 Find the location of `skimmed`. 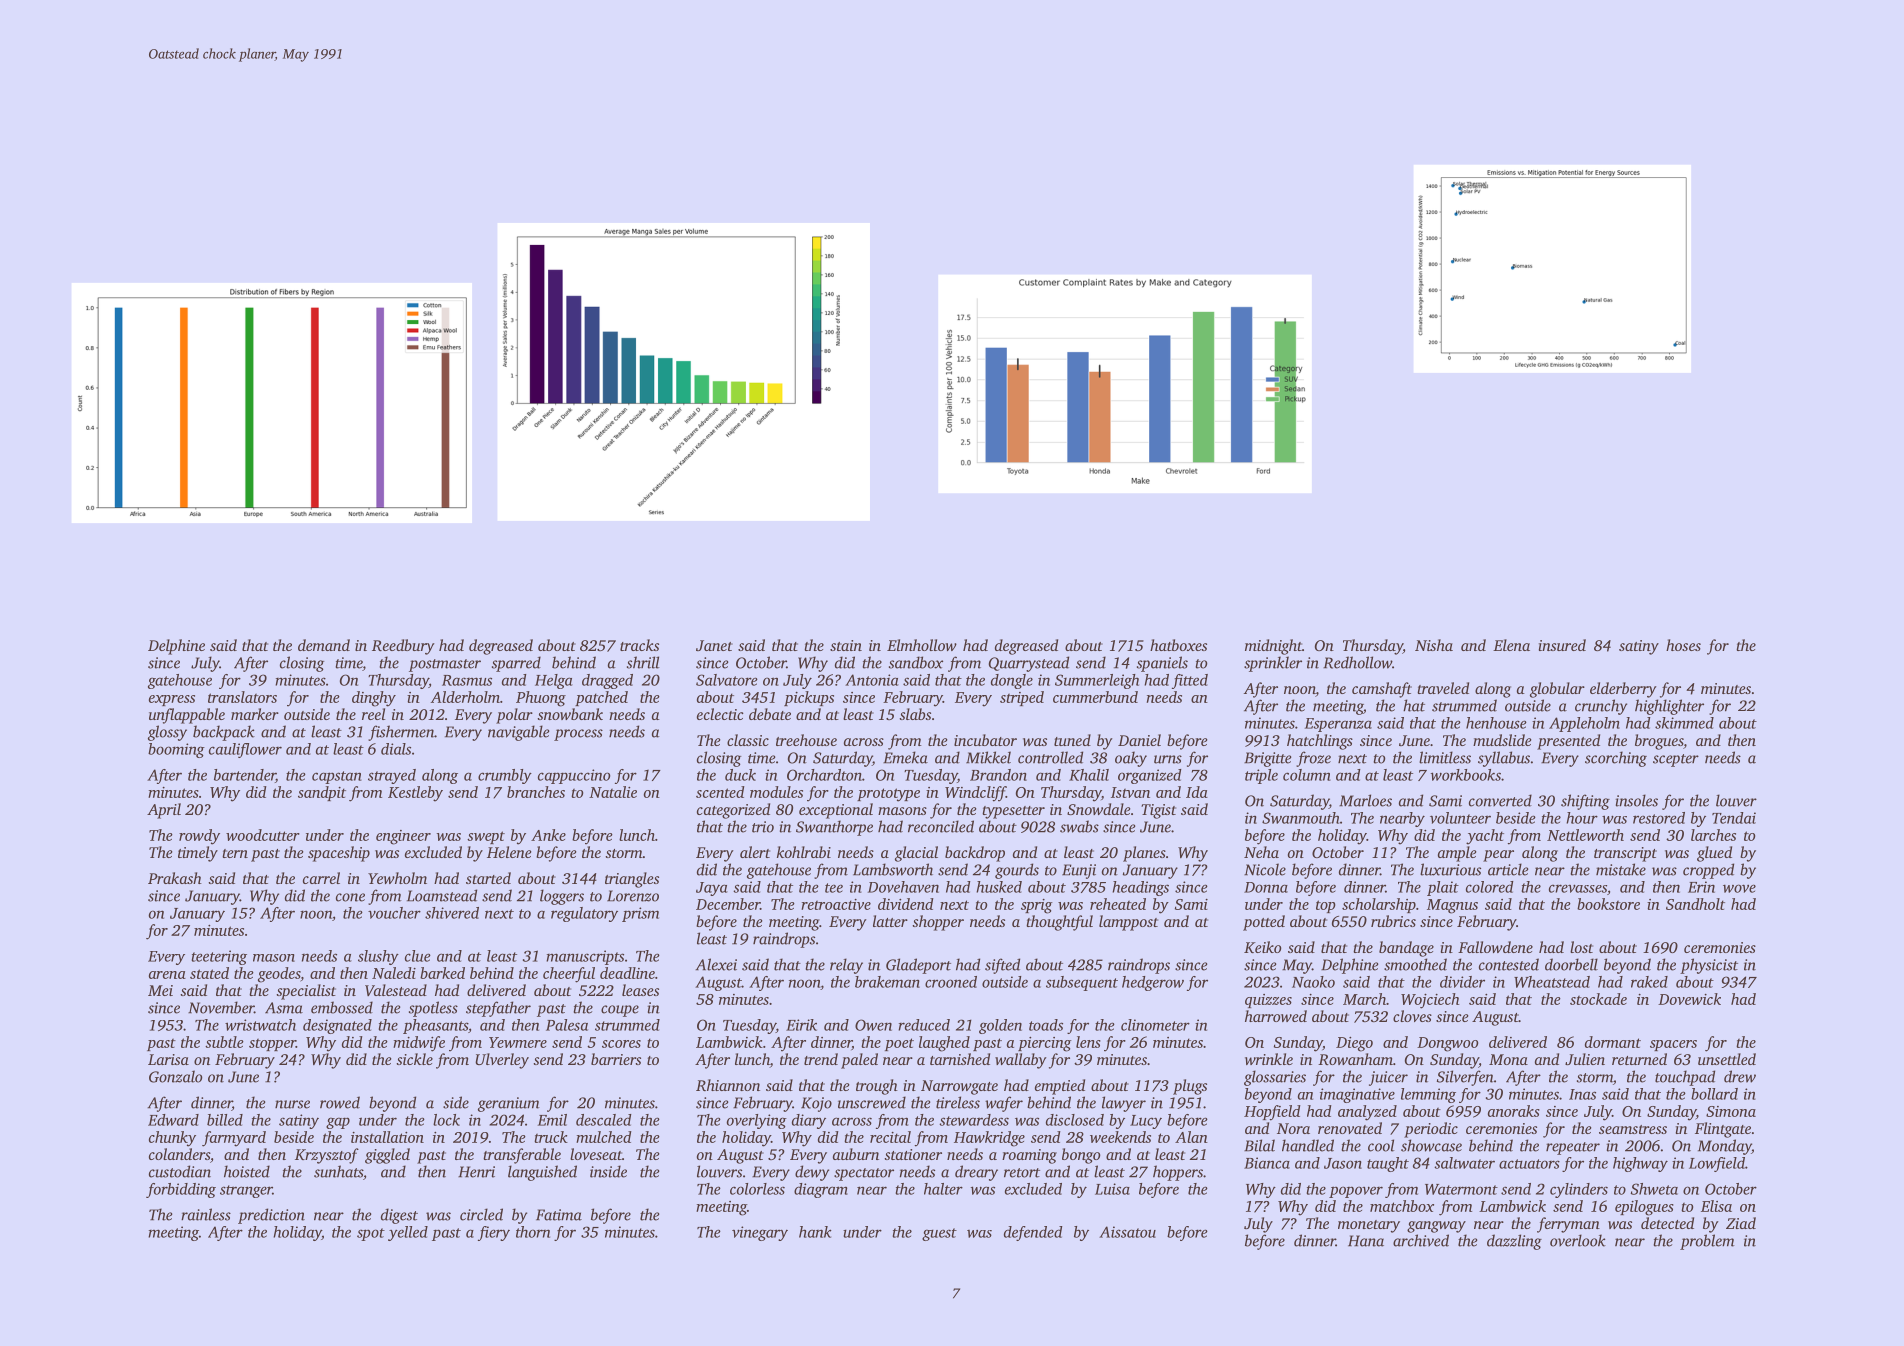

skimmed is located at coordinates (1684, 723).
